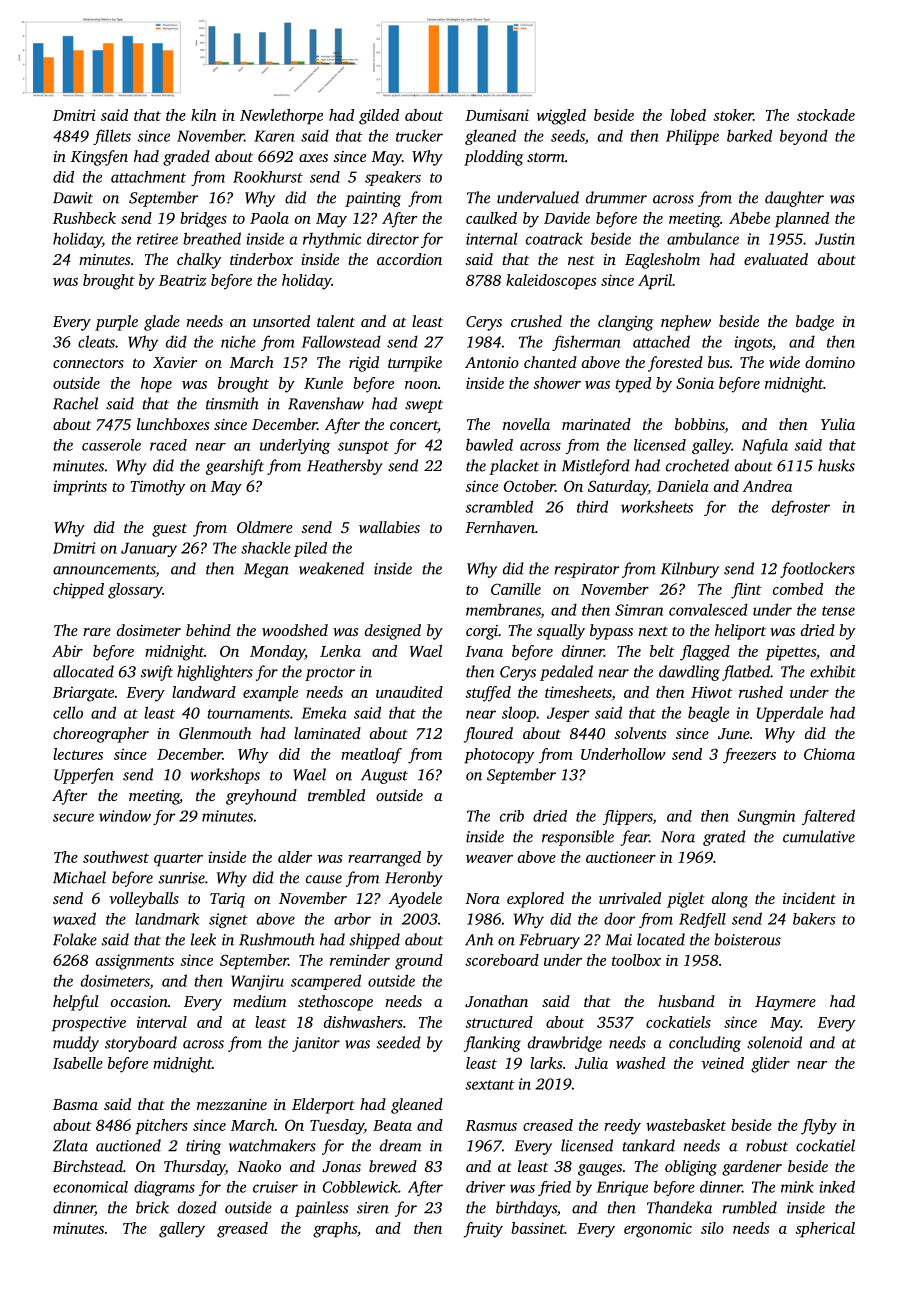 This screenshot has width=908, height=1316. I want to click on flippers, so click(628, 817).
